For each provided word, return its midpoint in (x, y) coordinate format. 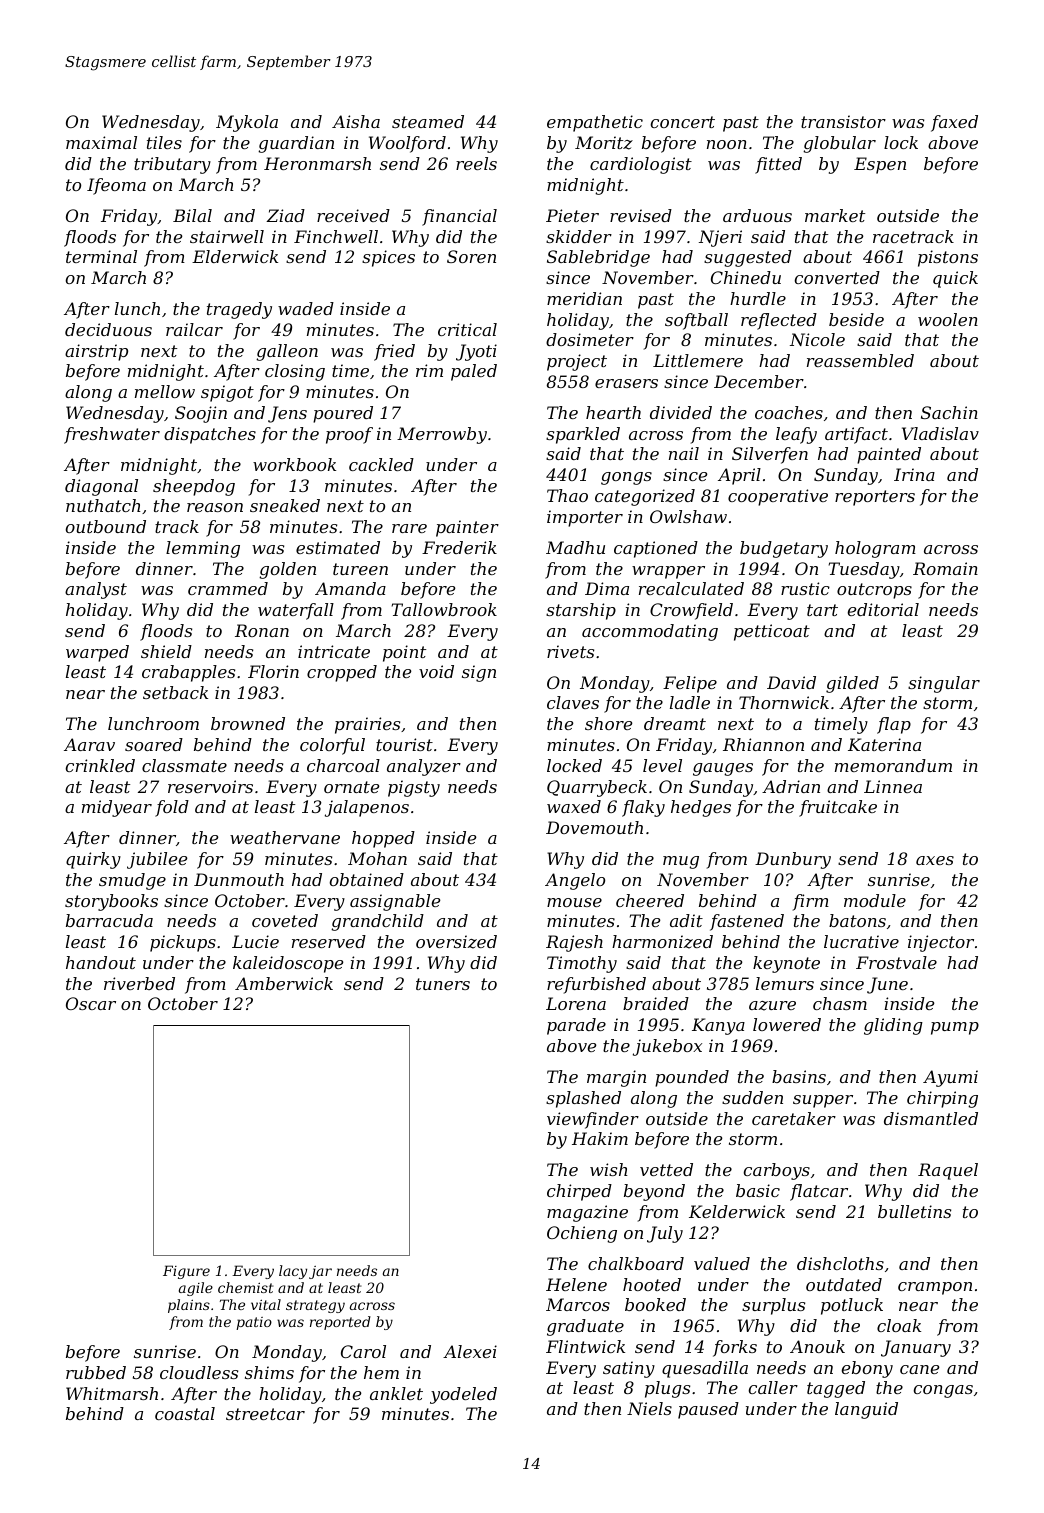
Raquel (948, 1171)
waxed (574, 806)
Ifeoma (116, 186)
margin (616, 1078)
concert (683, 122)
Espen (880, 165)
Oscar (91, 1003)
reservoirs (210, 786)
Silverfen (770, 455)
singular (944, 684)
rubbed (96, 1372)
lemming (203, 549)
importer (585, 518)
